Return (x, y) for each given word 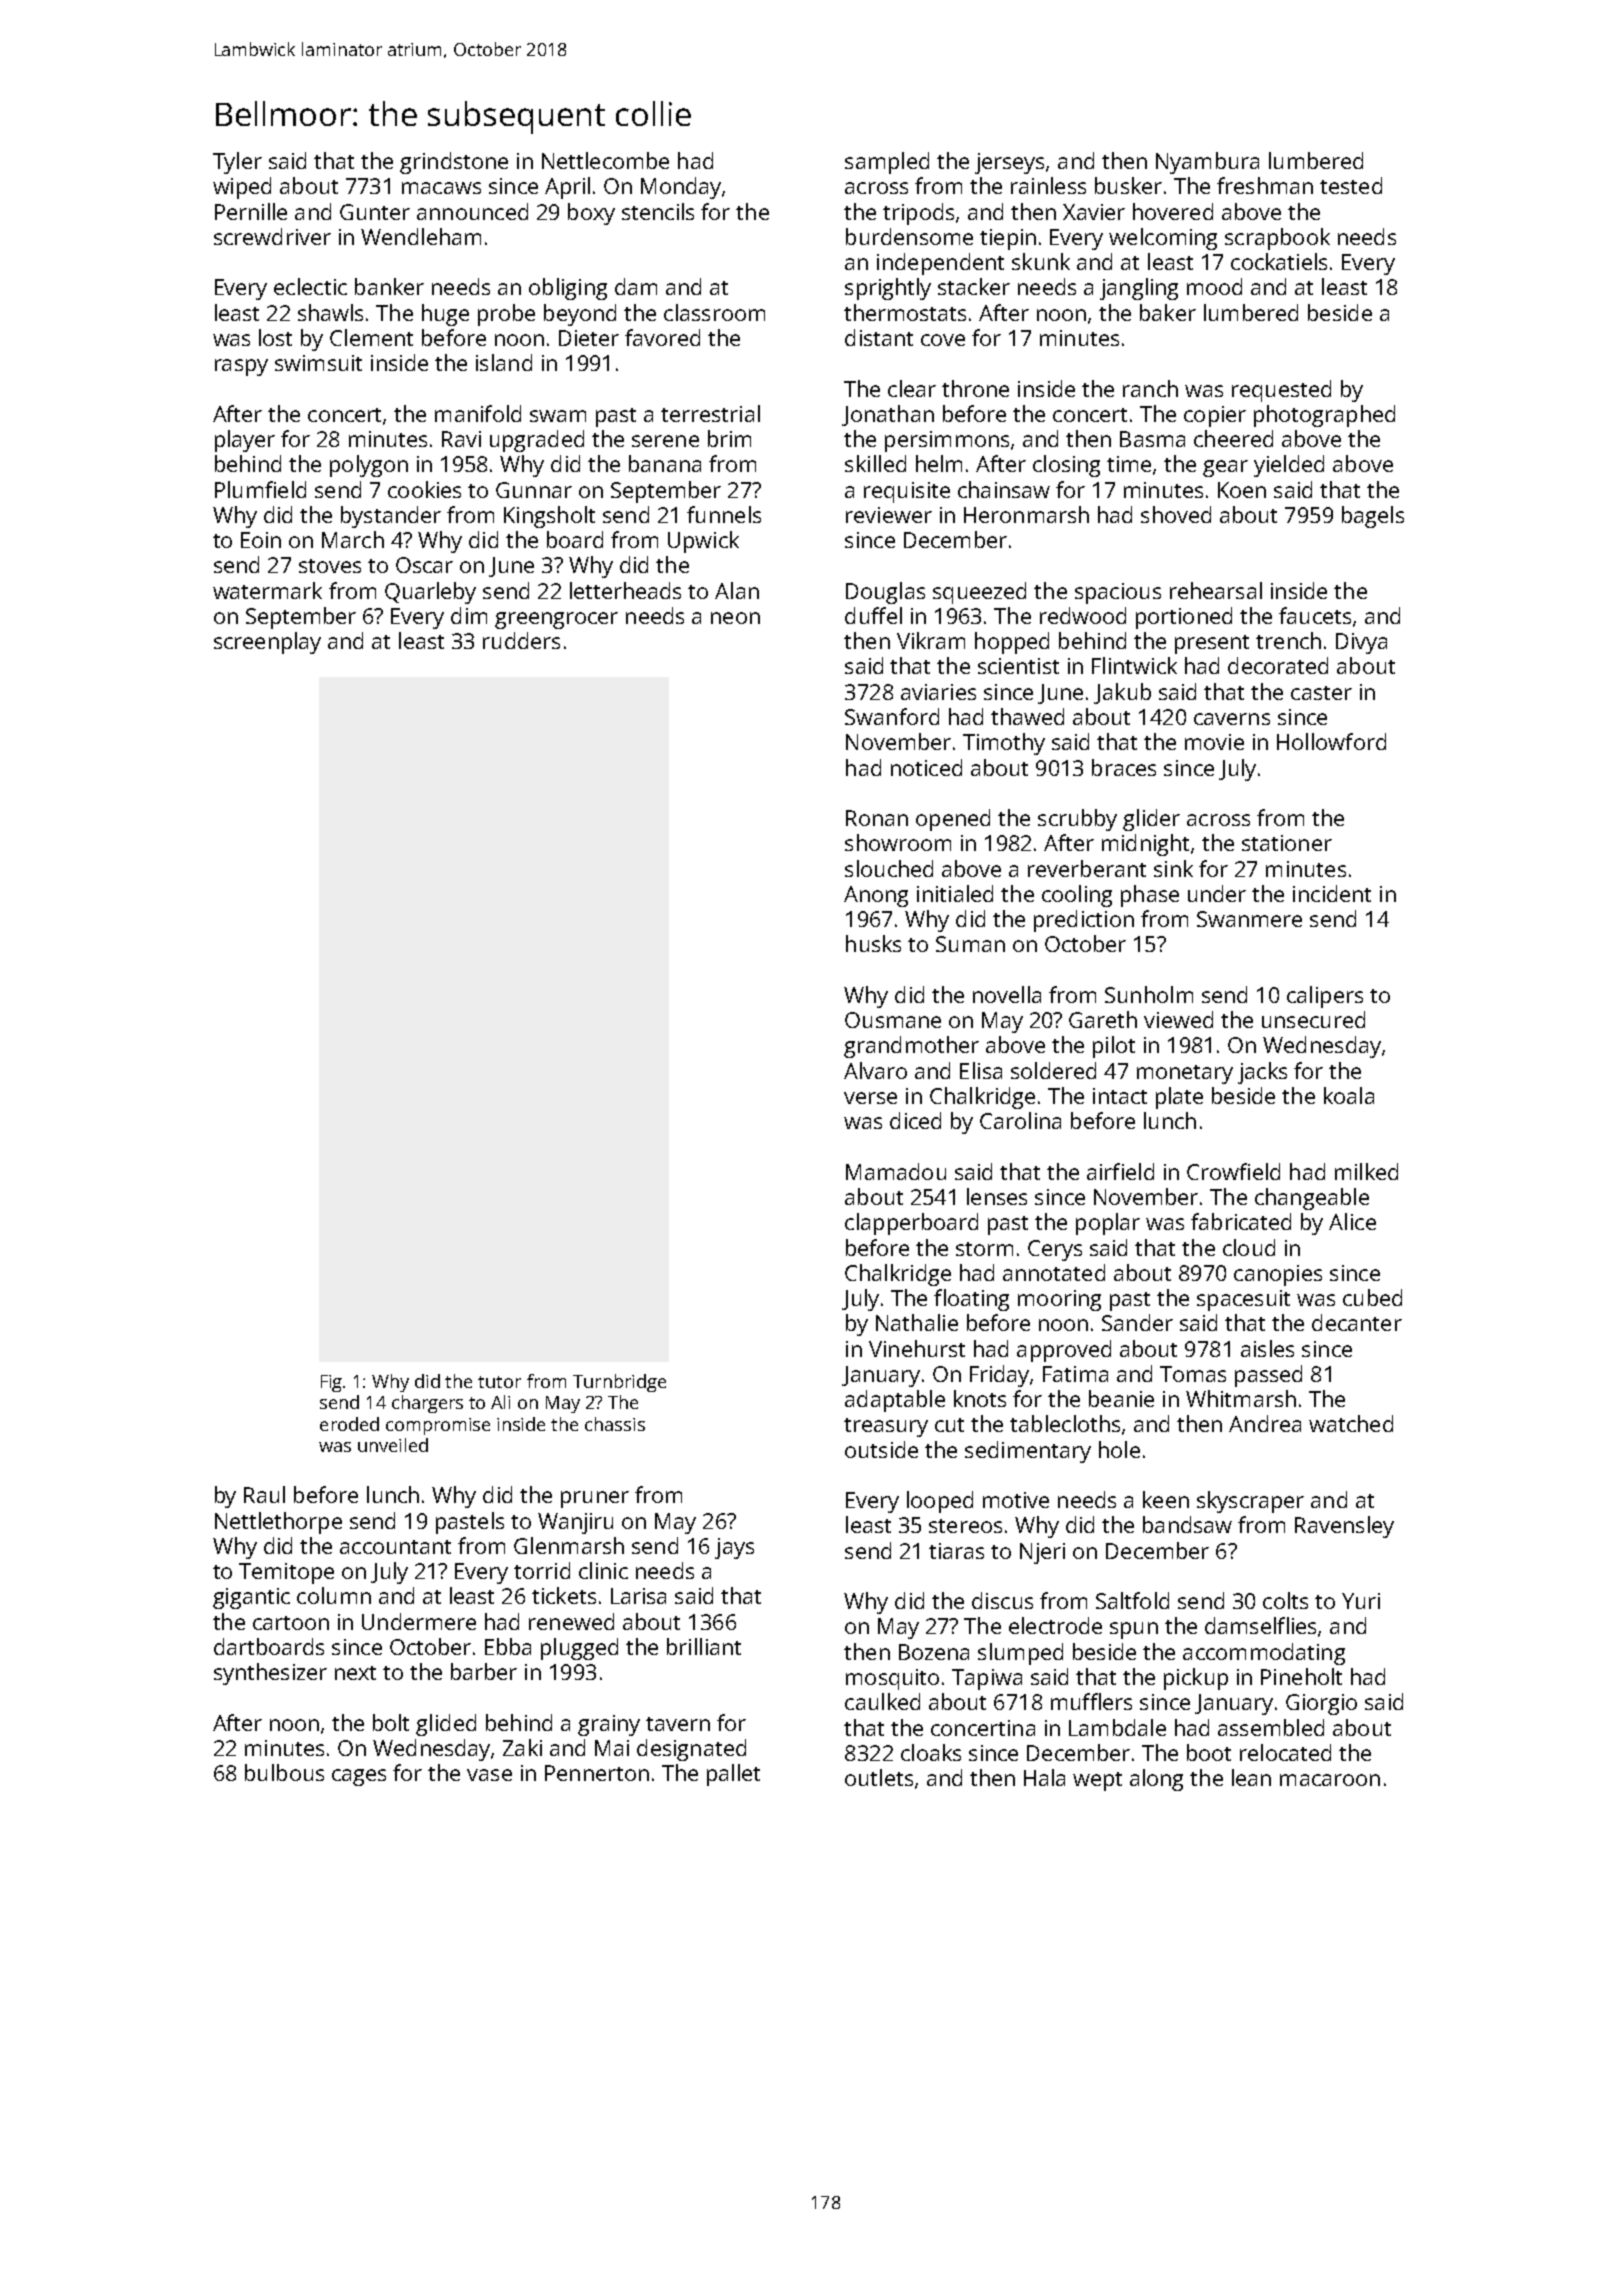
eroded (349, 1424)
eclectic (310, 286)
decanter (1357, 1322)
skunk (1041, 261)
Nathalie (917, 1322)
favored (662, 337)
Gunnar (534, 490)
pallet (733, 1775)
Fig (332, 1383)
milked (1366, 1171)
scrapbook (1277, 239)
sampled (887, 163)
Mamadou (896, 1171)
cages (359, 1777)
